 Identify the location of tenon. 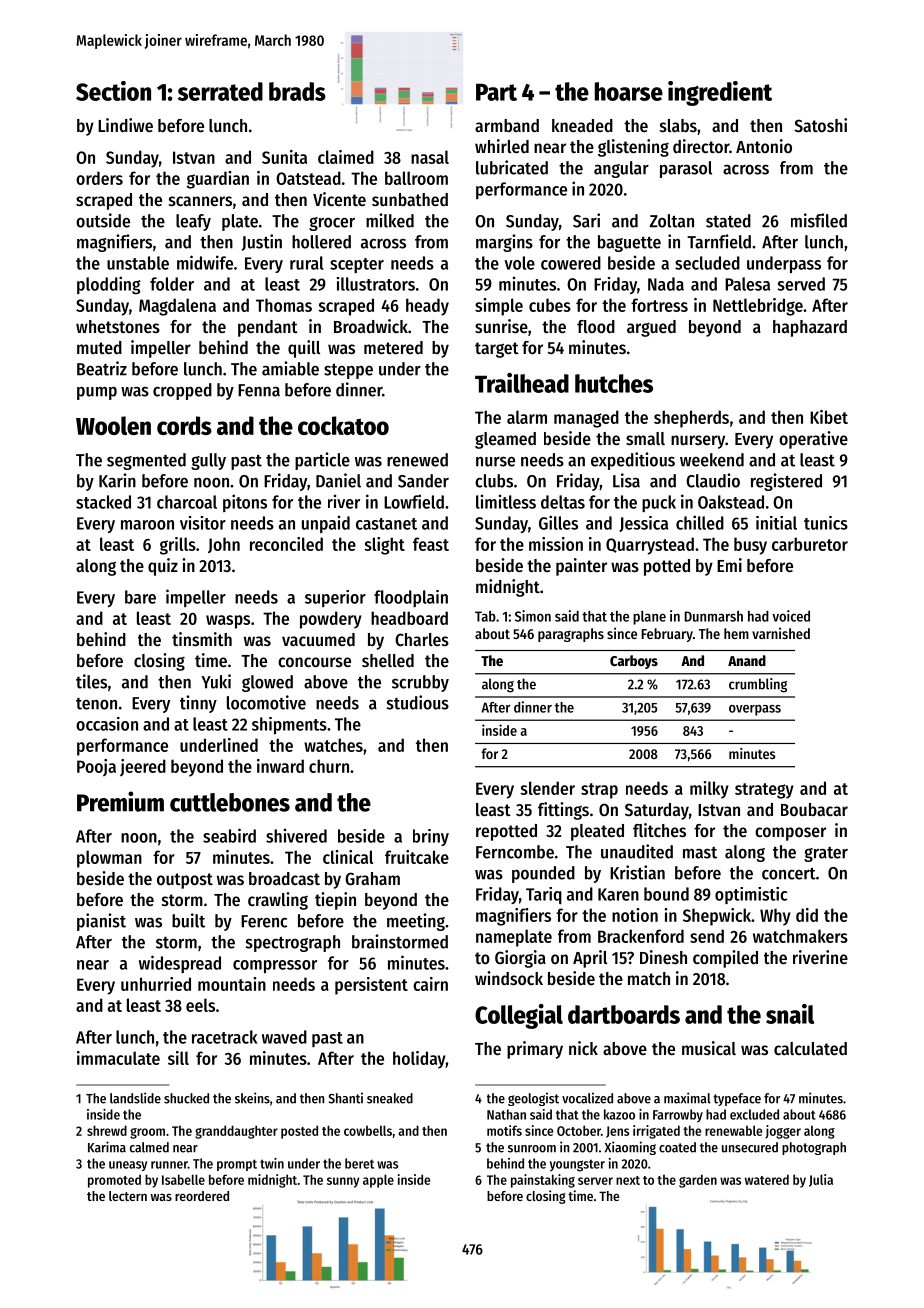
(96, 704).
